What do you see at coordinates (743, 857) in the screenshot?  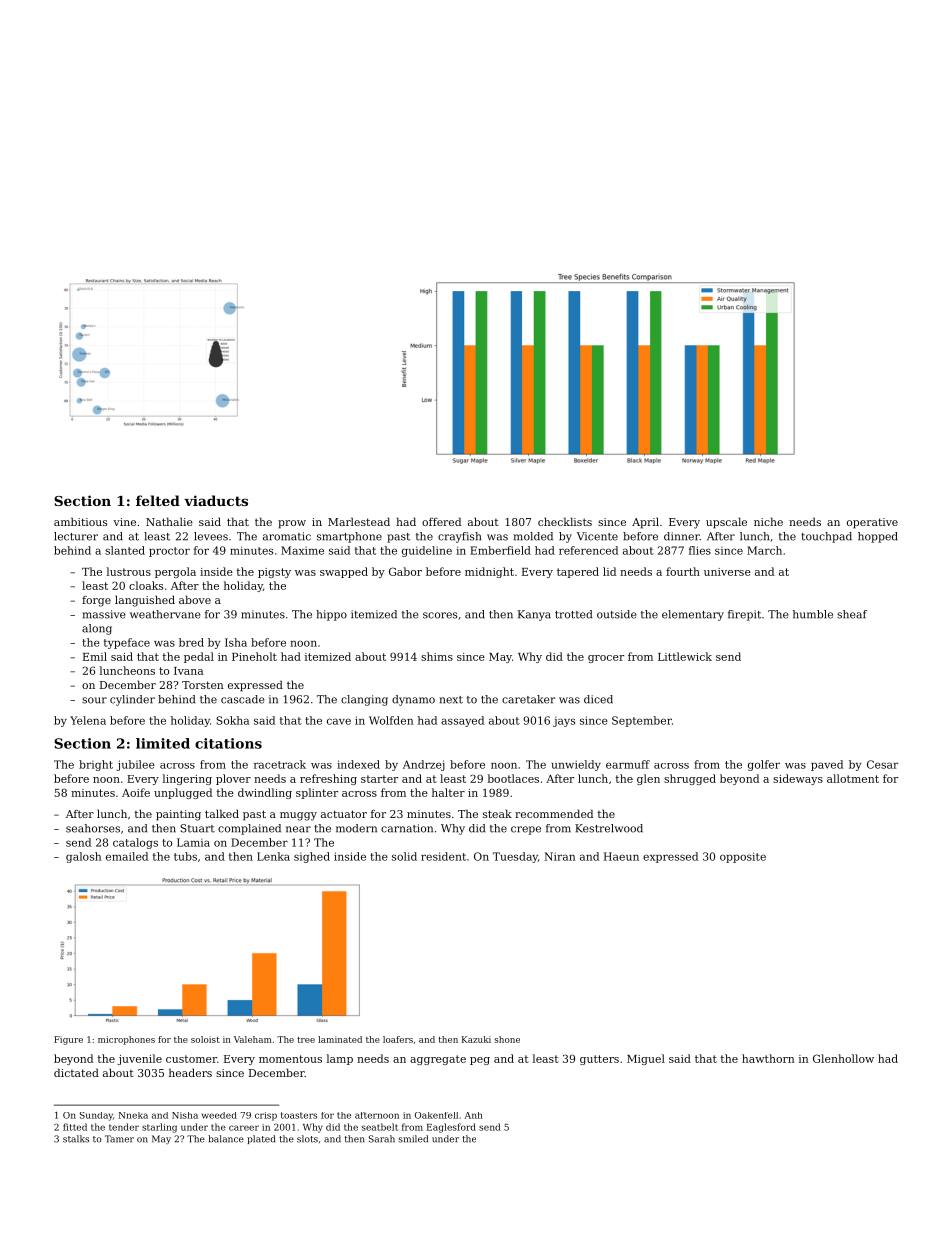 I see `opposite` at bounding box center [743, 857].
